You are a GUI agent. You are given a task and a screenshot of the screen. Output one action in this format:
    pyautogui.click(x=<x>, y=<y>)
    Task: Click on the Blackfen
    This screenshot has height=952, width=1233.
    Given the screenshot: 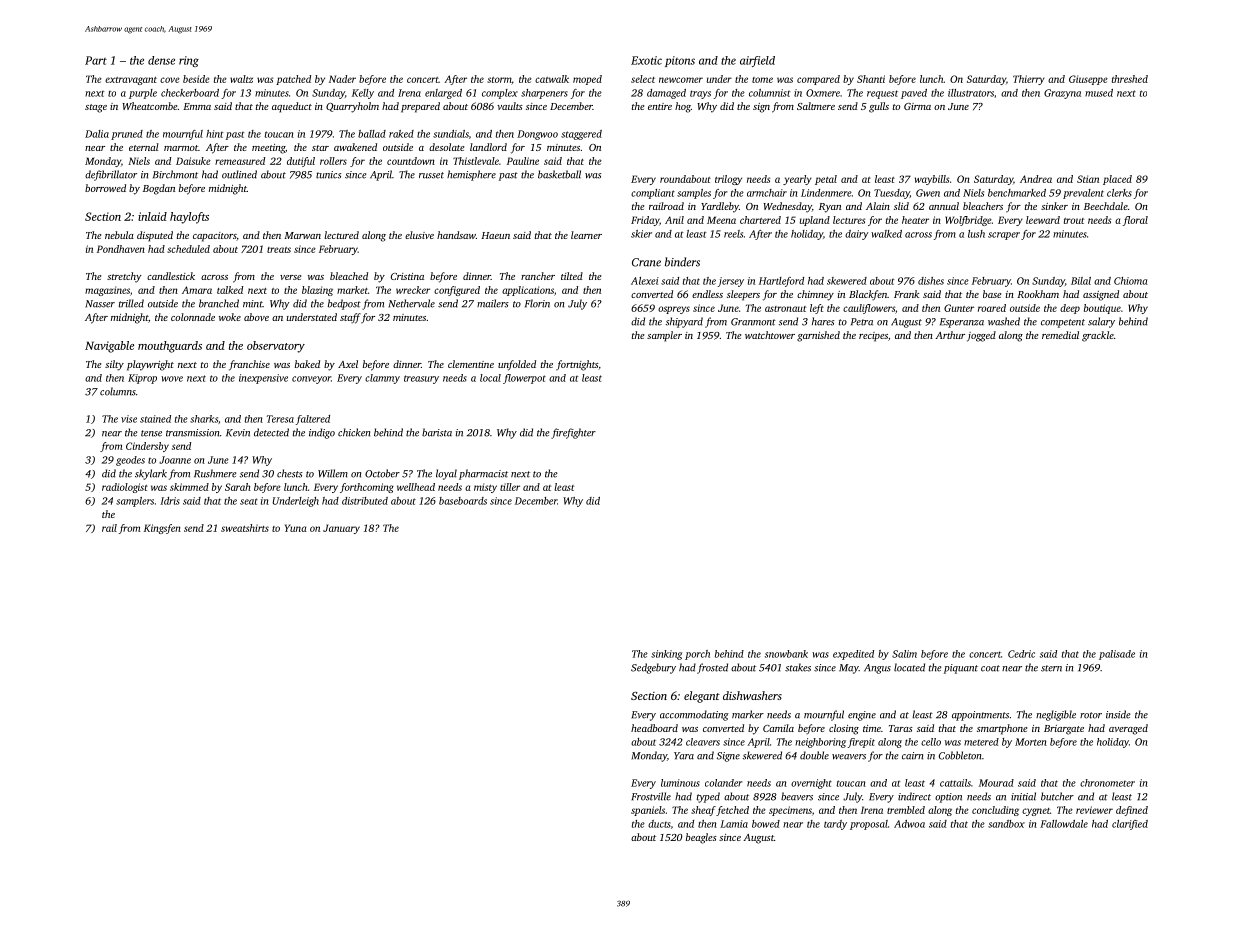 What is the action you would take?
    pyautogui.click(x=868, y=295)
